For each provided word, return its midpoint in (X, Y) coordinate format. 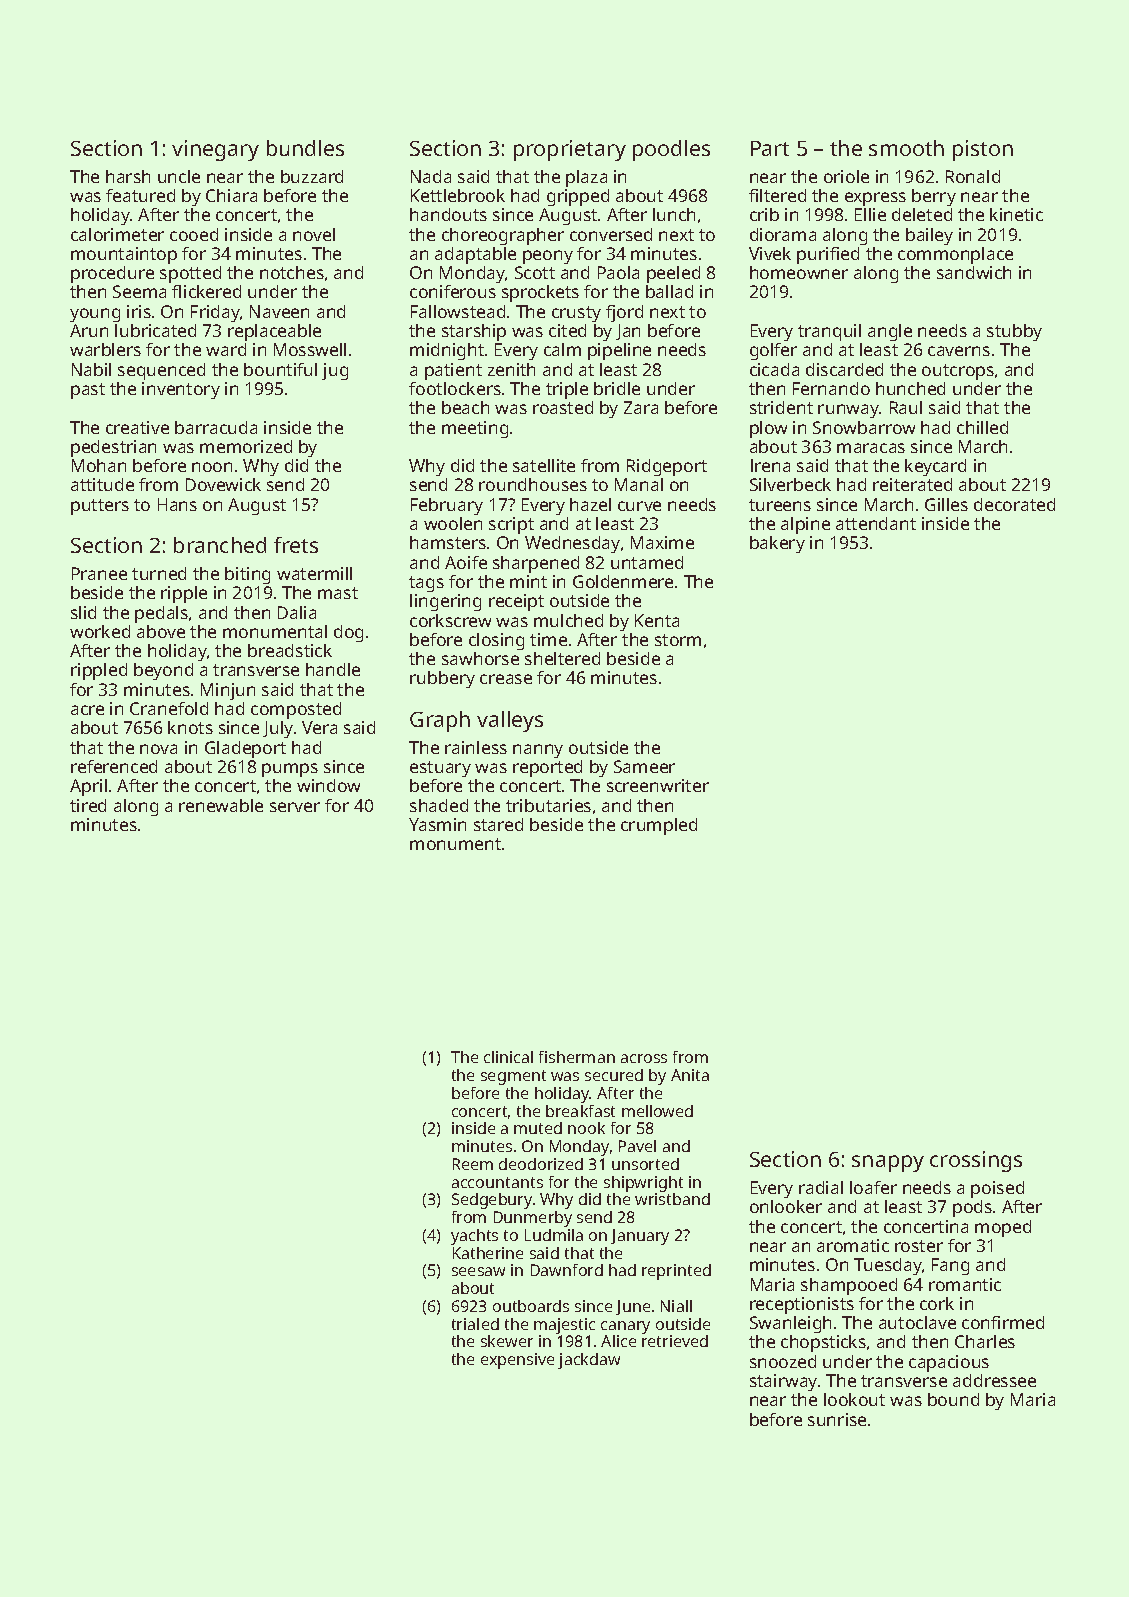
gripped (578, 197)
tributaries (548, 805)
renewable (221, 805)
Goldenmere (623, 581)
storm (678, 640)
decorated (1014, 504)
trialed (475, 1324)
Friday (215, 313)
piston (983, 150)
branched (220, 545)
